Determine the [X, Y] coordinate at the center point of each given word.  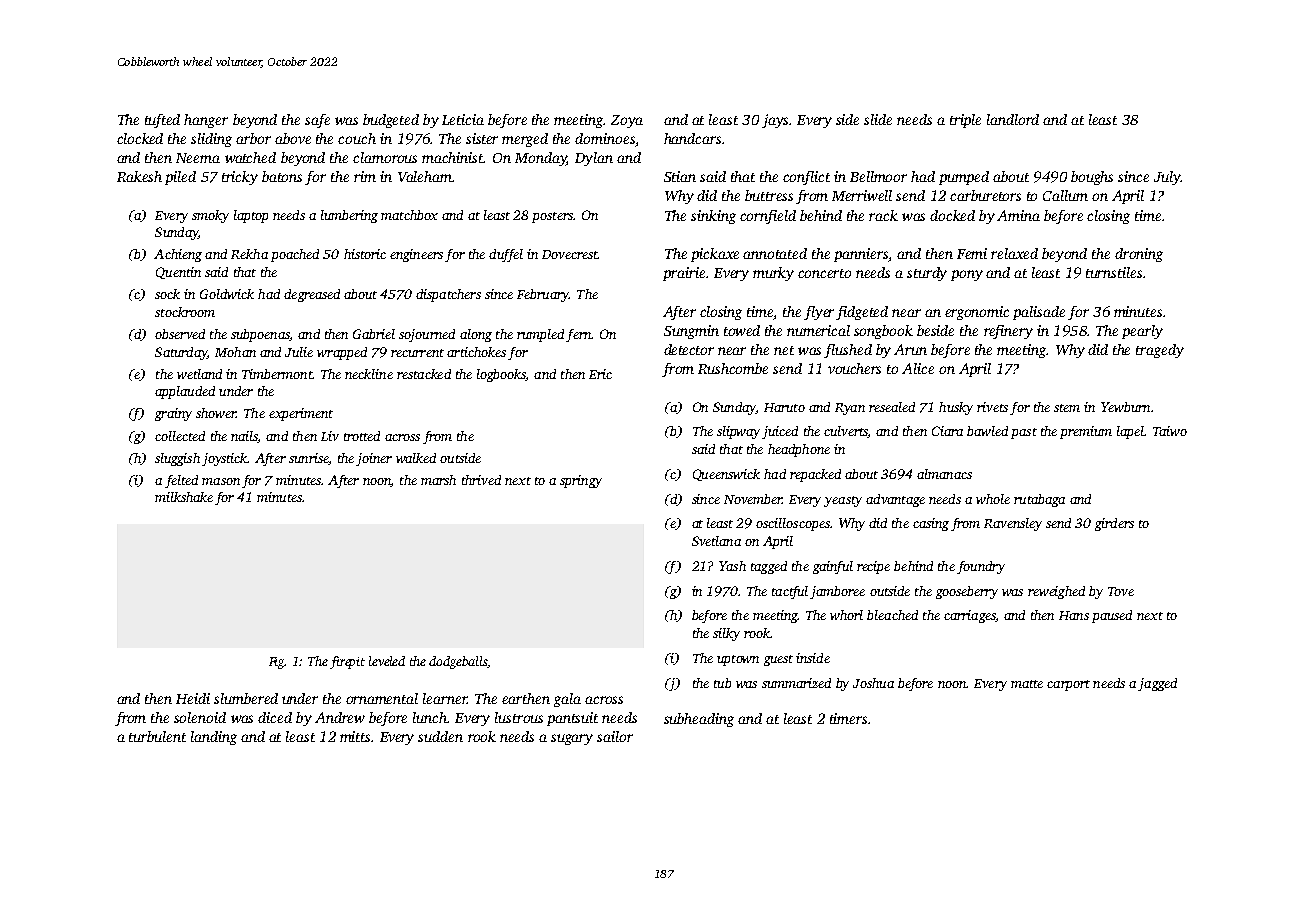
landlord [1013, 119]
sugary [572, 739]
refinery [1008, 332]
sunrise [308, 458]
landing [214, 738]
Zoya [627, 121]
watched [250, 157]
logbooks [501, 375]
